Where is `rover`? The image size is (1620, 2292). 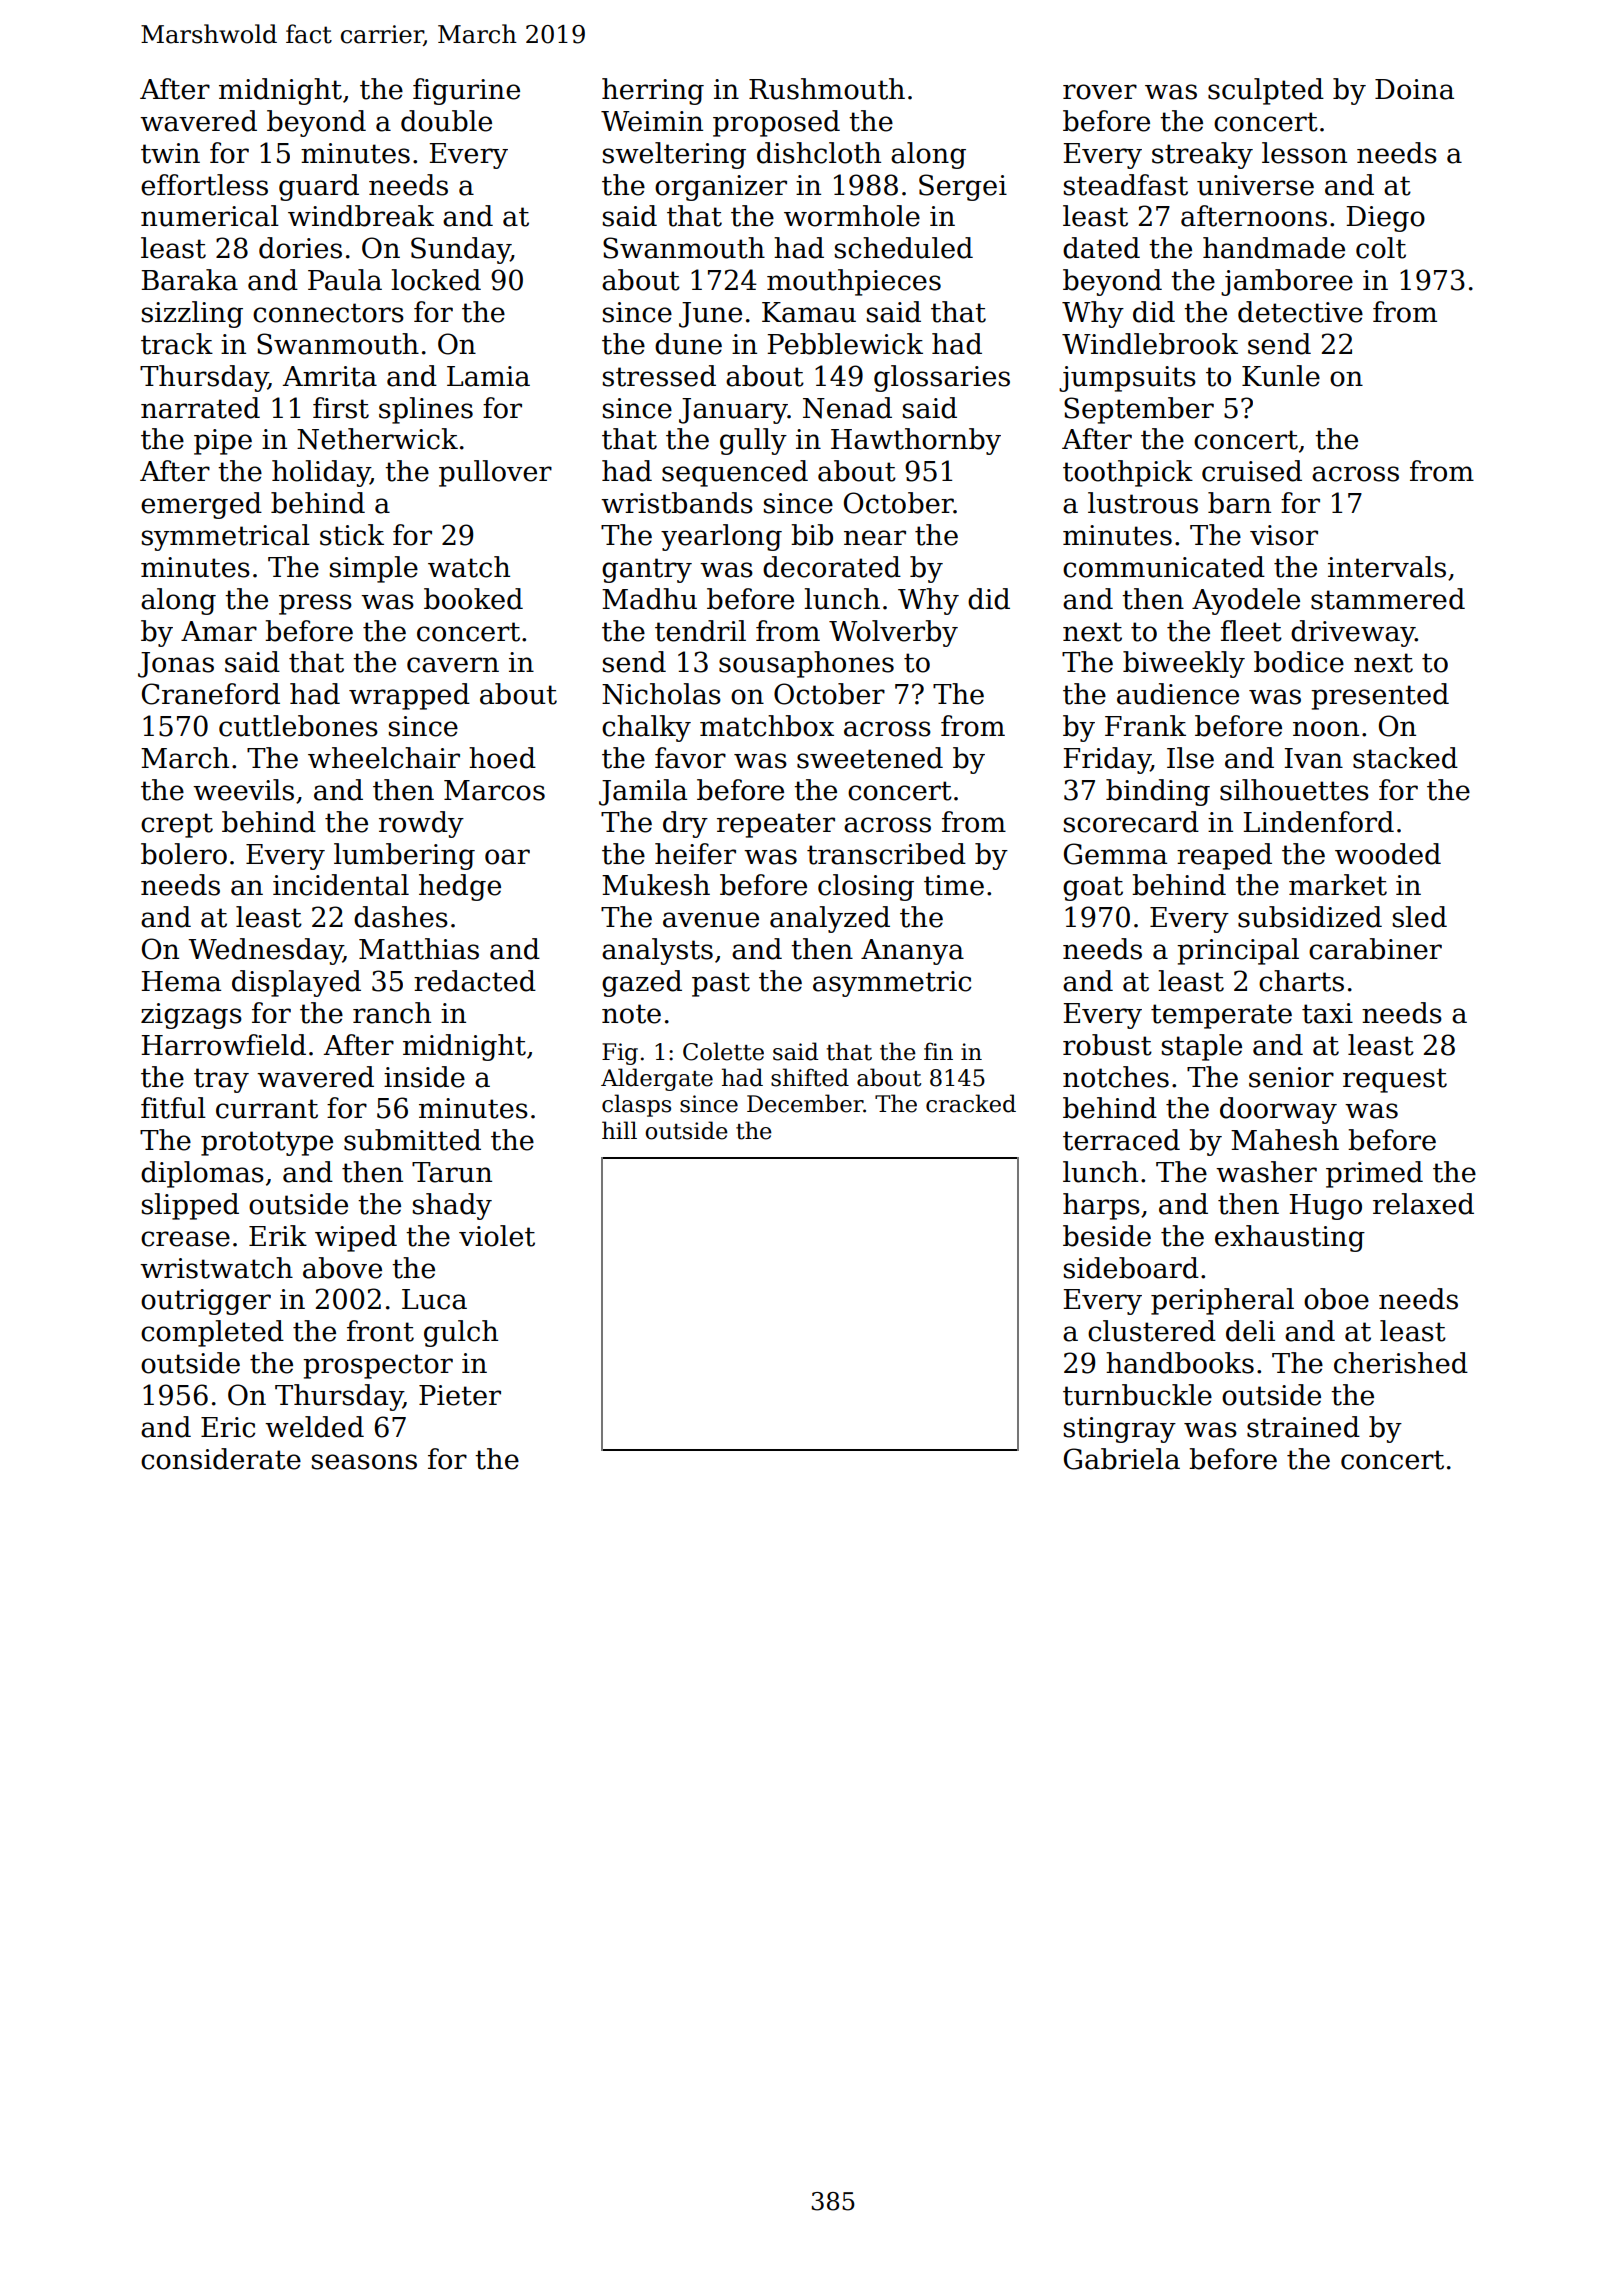 rover is located at coordinates (1100, 92).
